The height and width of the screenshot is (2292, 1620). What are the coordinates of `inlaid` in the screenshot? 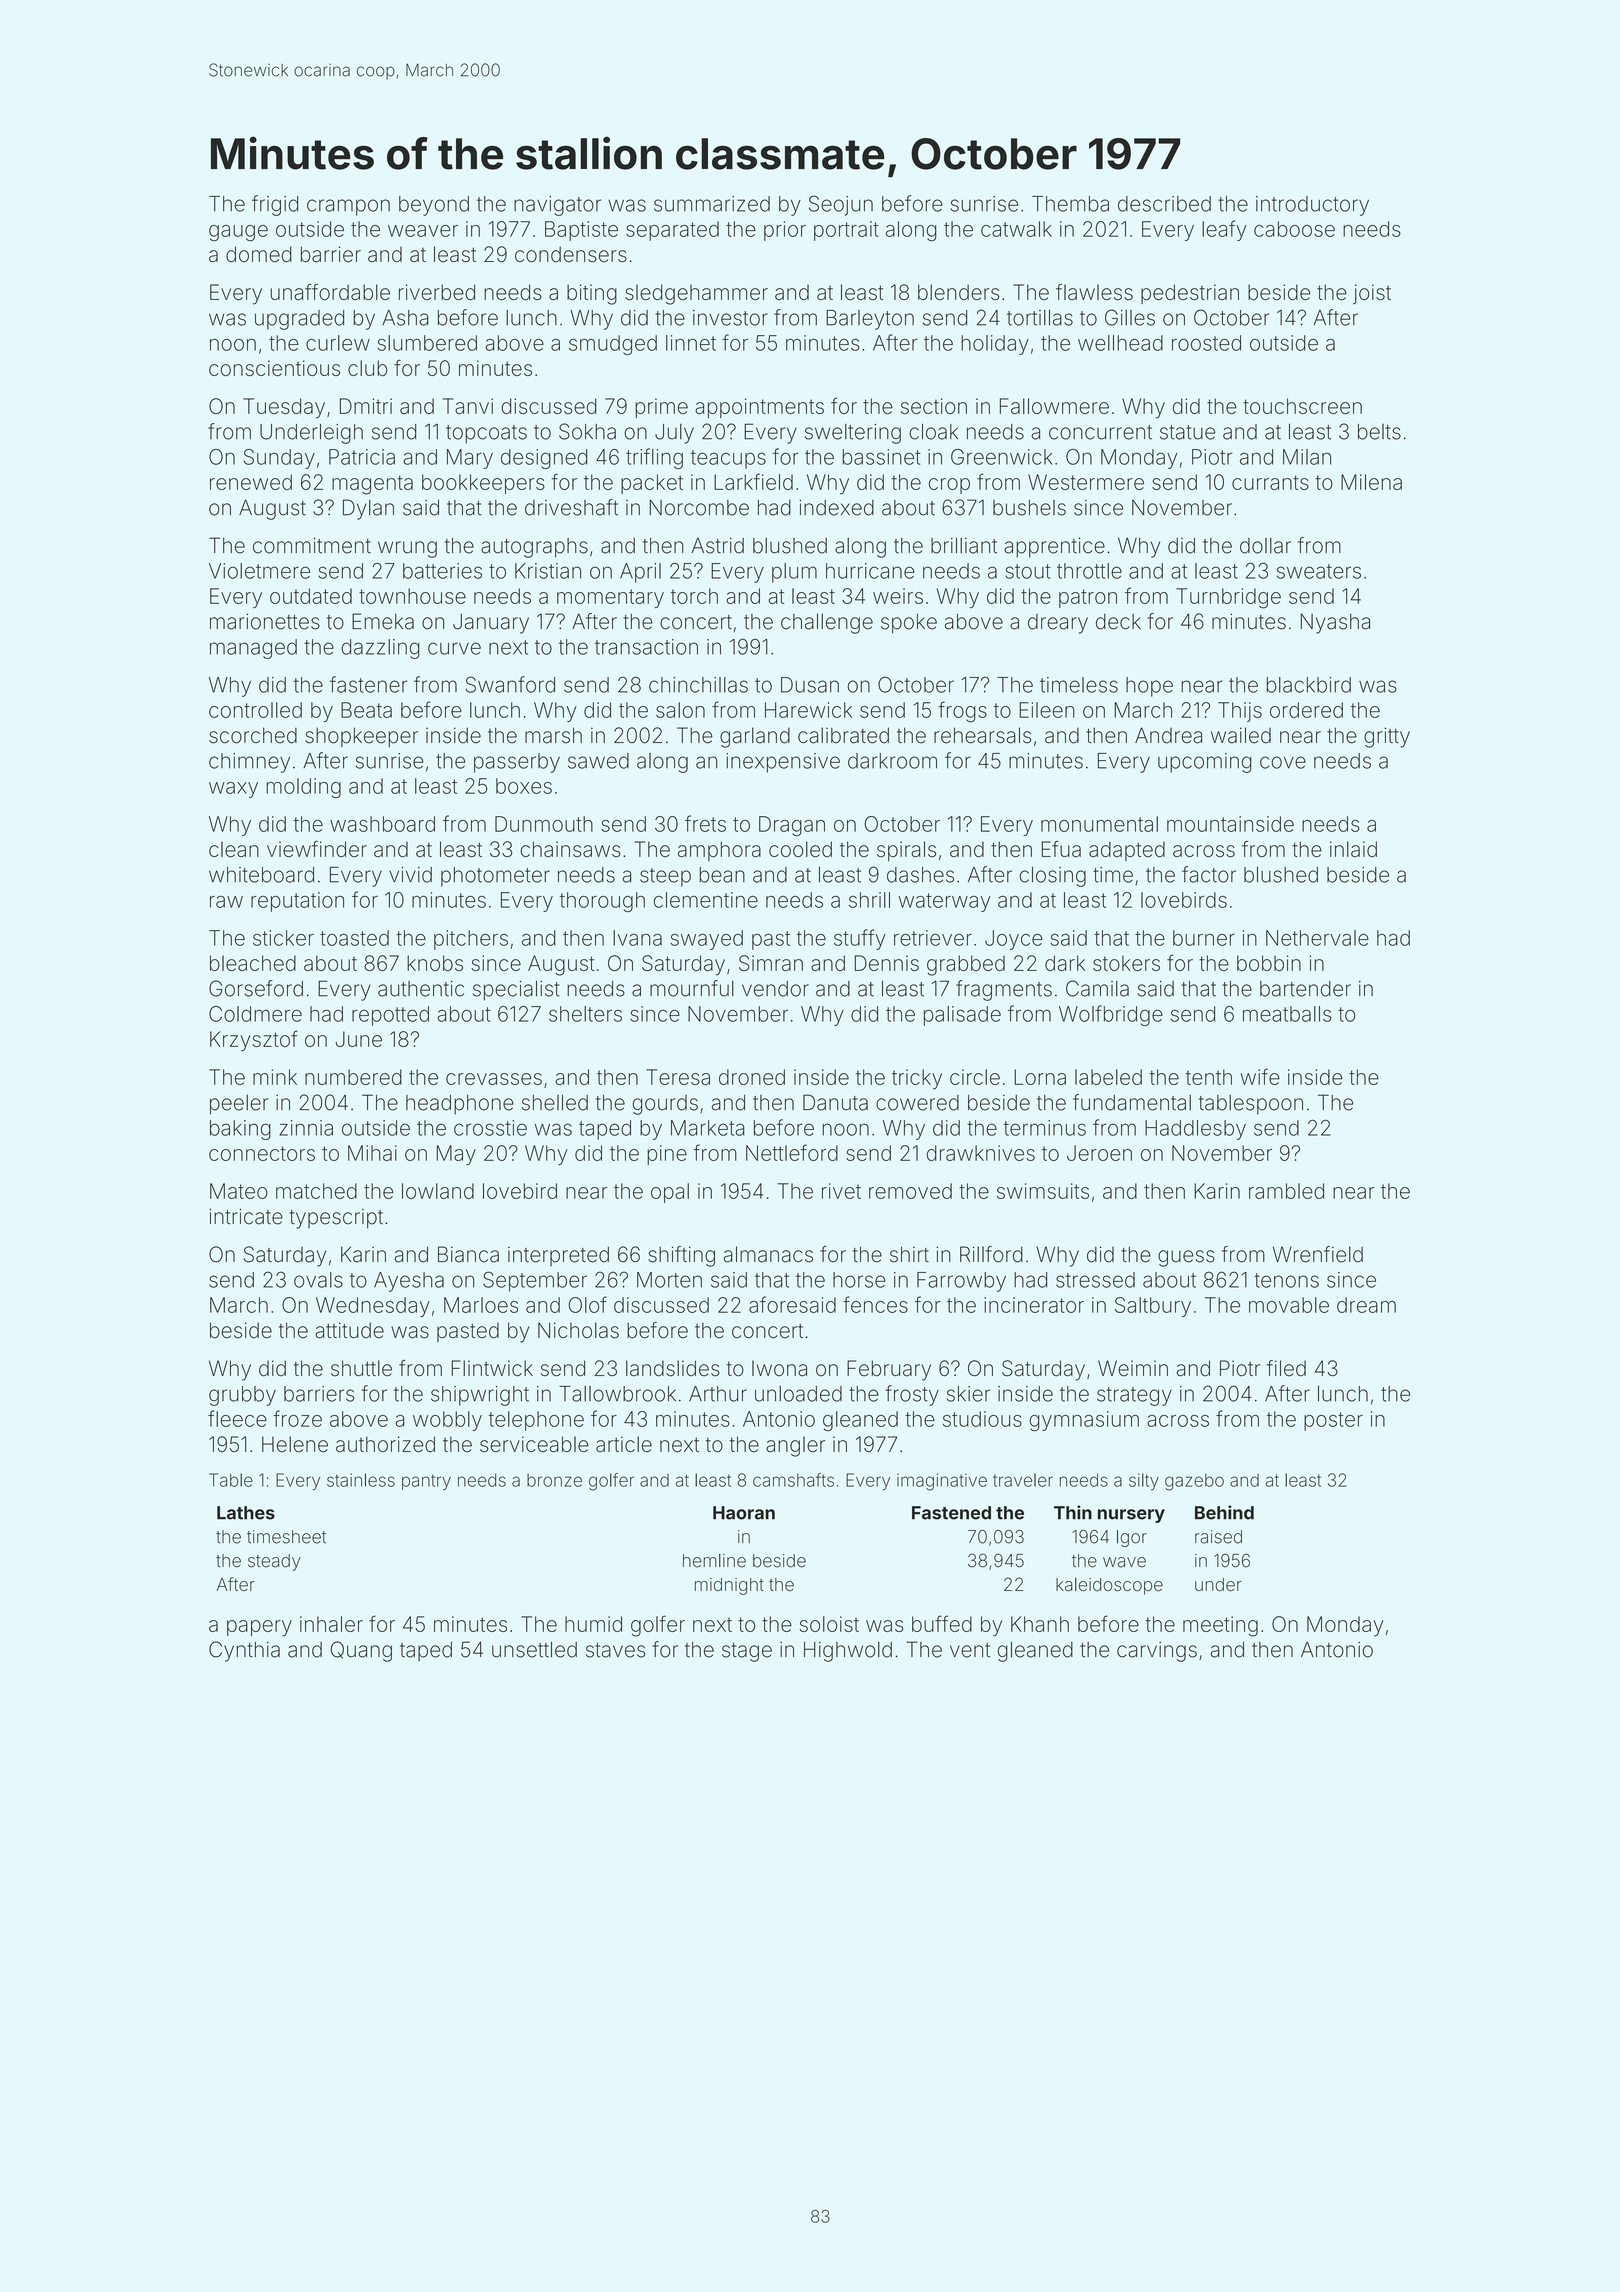 It's located at (1353, 849).
